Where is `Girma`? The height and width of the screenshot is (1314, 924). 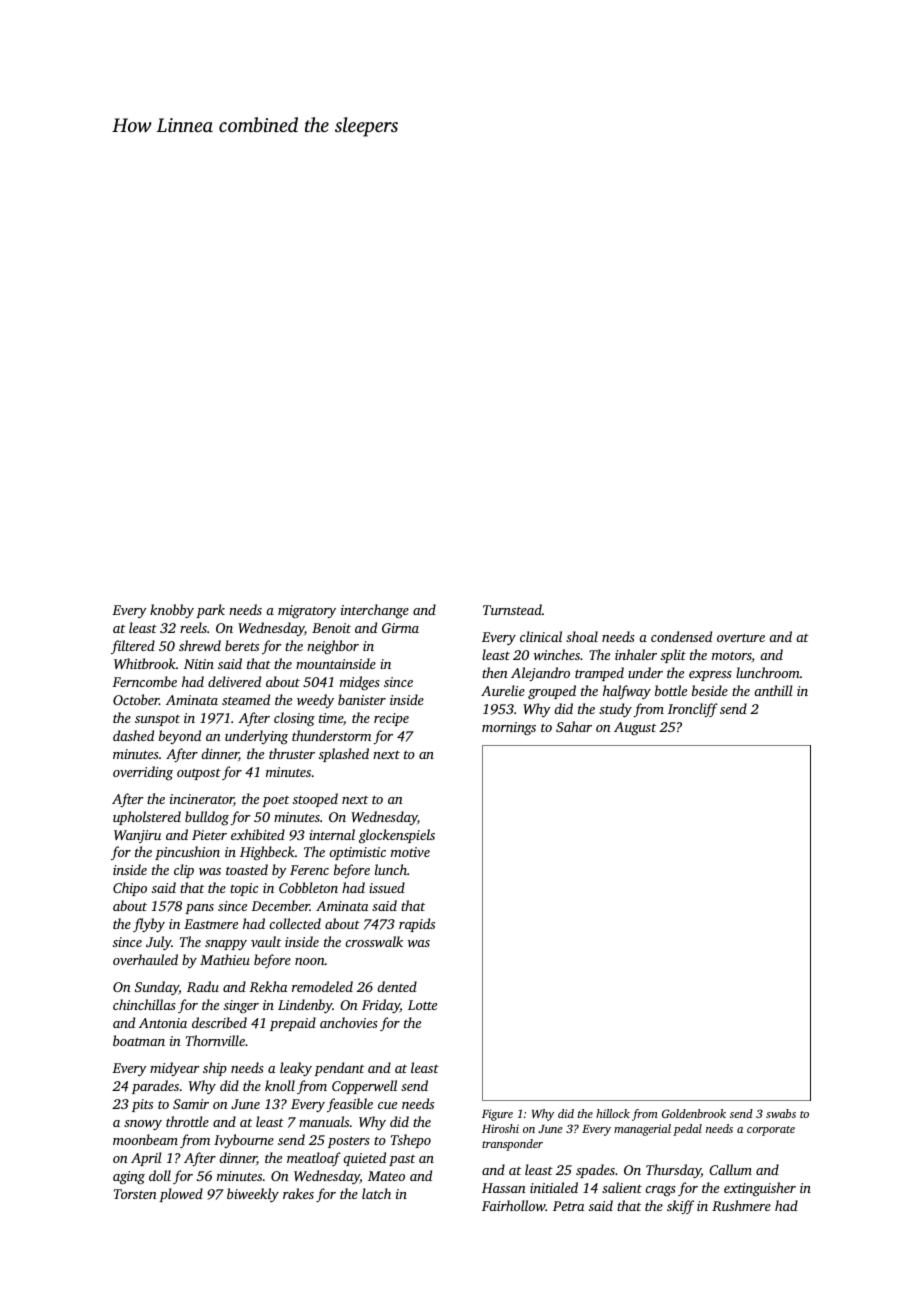
Girma is located at coordinates (400, 628).
